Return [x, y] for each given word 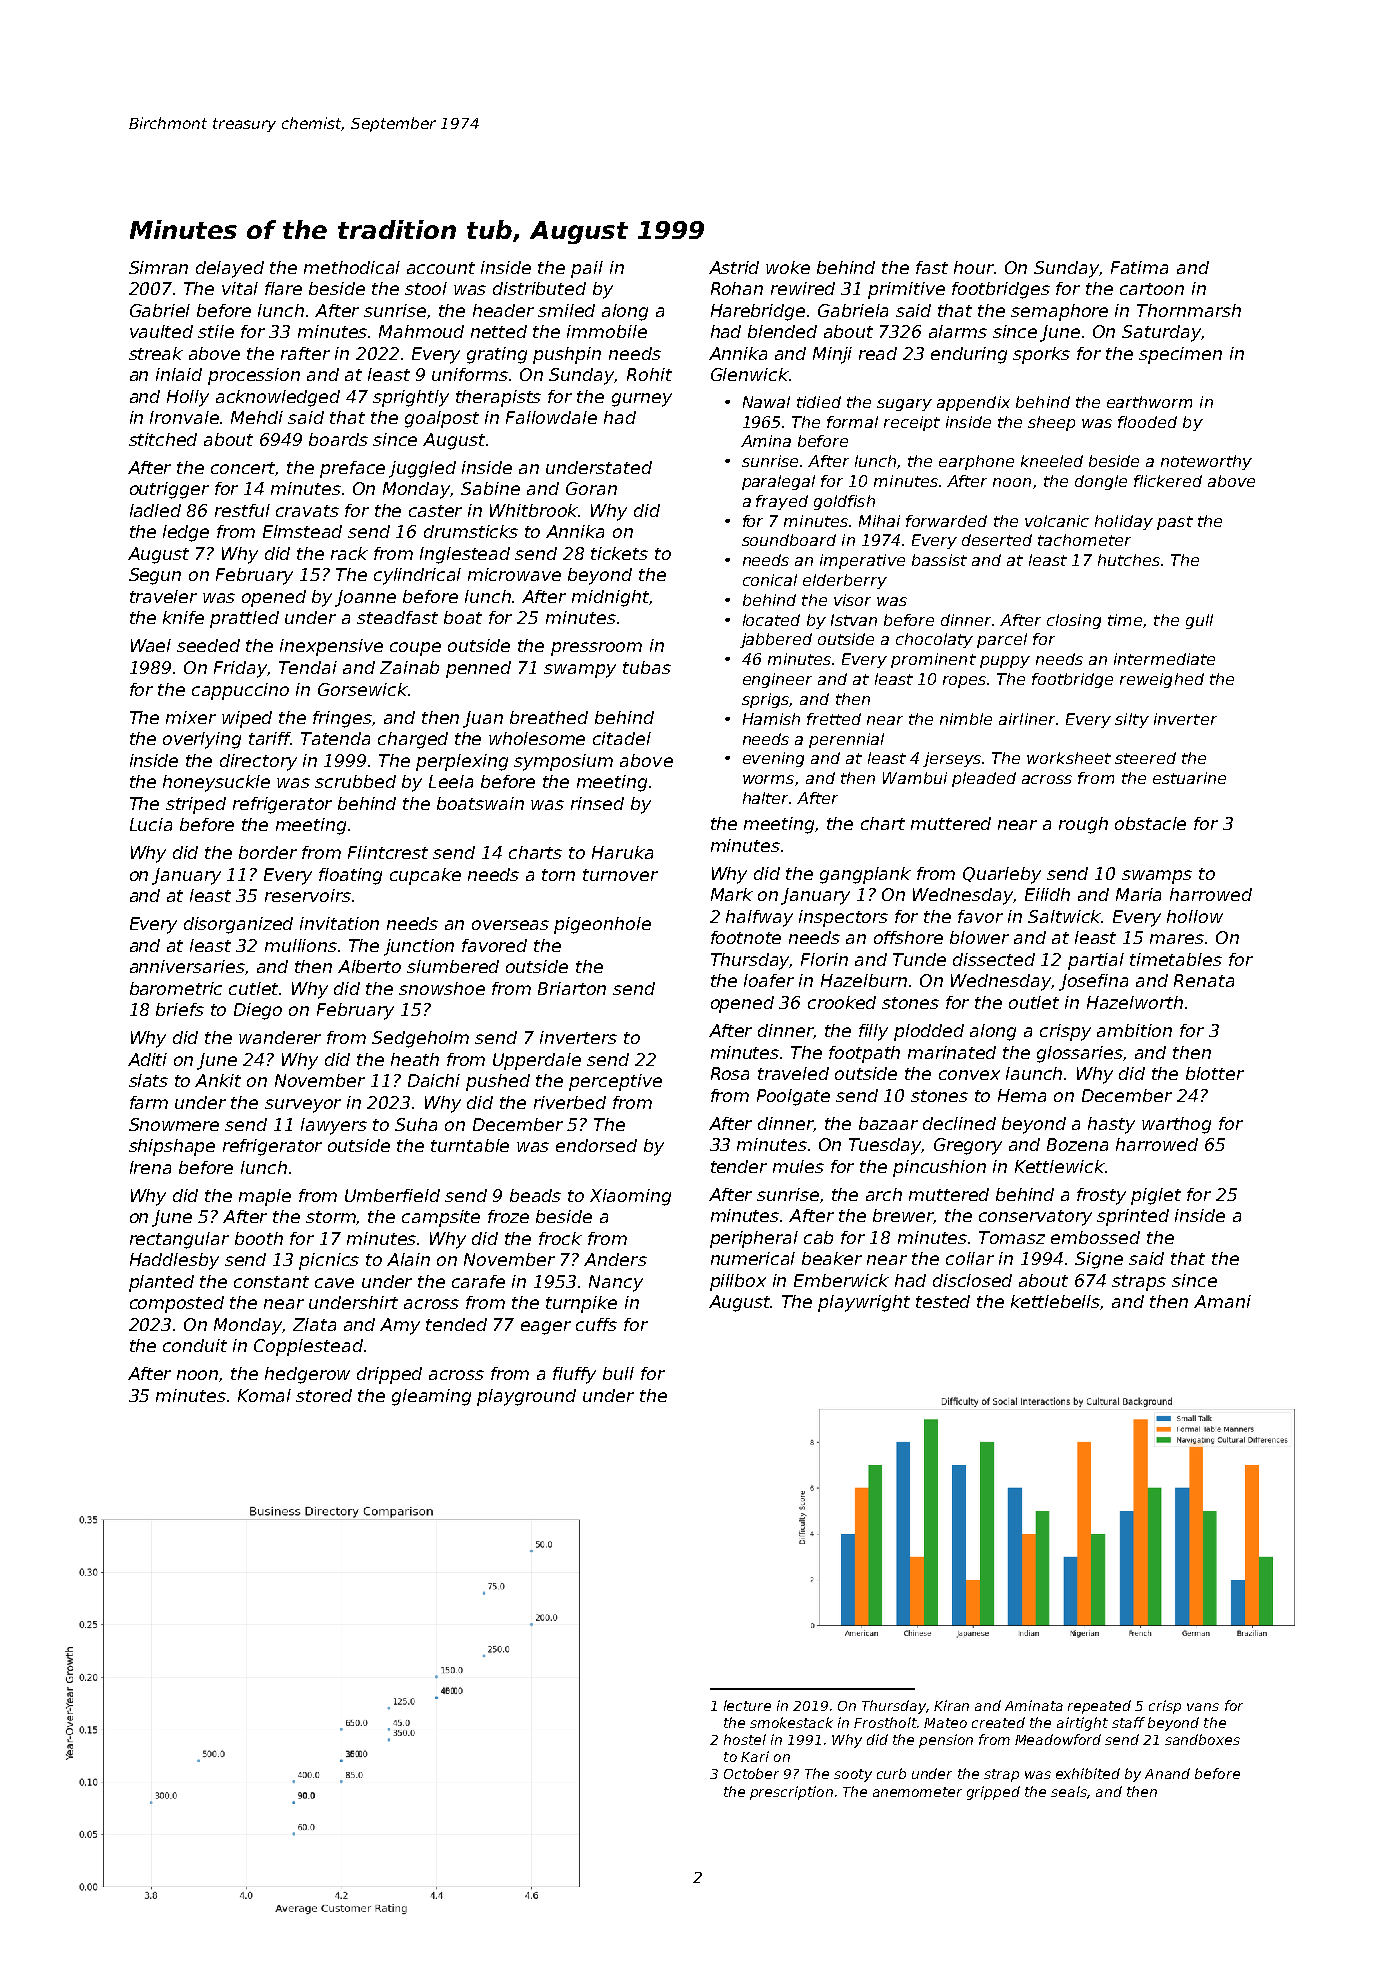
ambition [1134, 1030]
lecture [747, 1705]
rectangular [179, 1240]
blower [979, 937]
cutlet [254, 988]
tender [739, 1166]
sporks [1041, 355]
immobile [607, 331]
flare [283, 288]
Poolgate [793, 1097]
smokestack [791, 1722]
